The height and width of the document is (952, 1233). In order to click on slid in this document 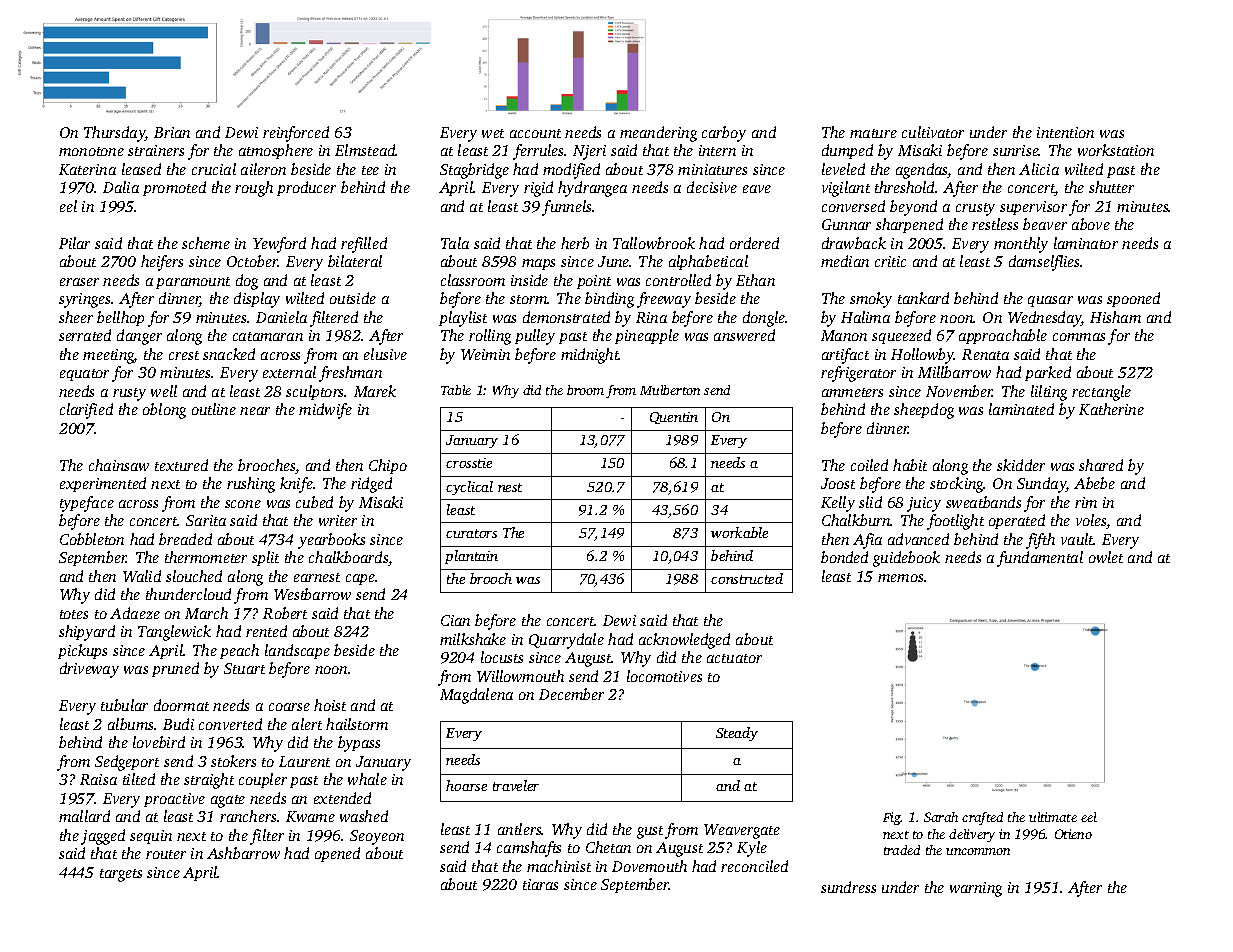, I will do `click(870, 502)`.
